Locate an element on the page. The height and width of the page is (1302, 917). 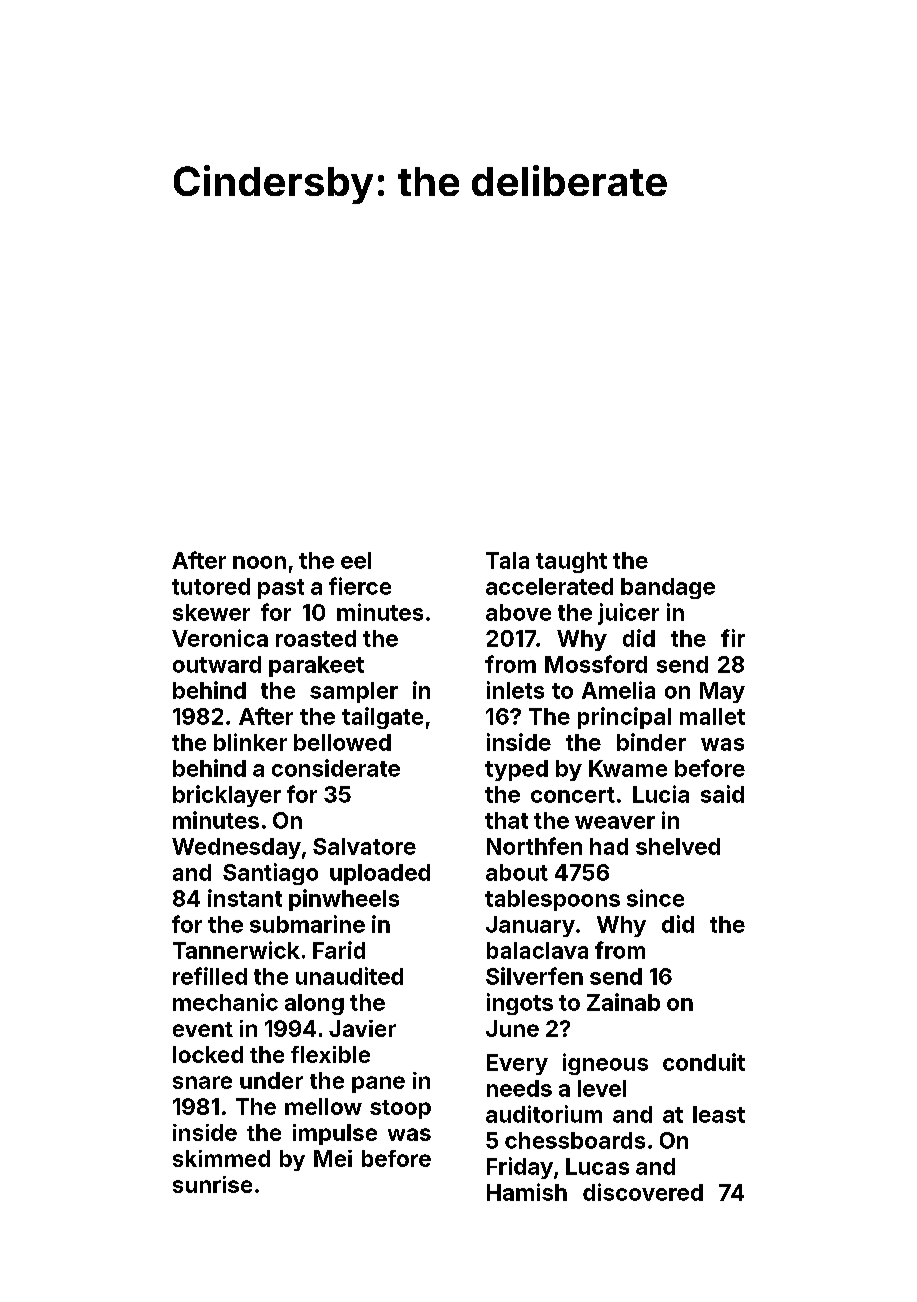
taught is located at coordinates (571, 562).
